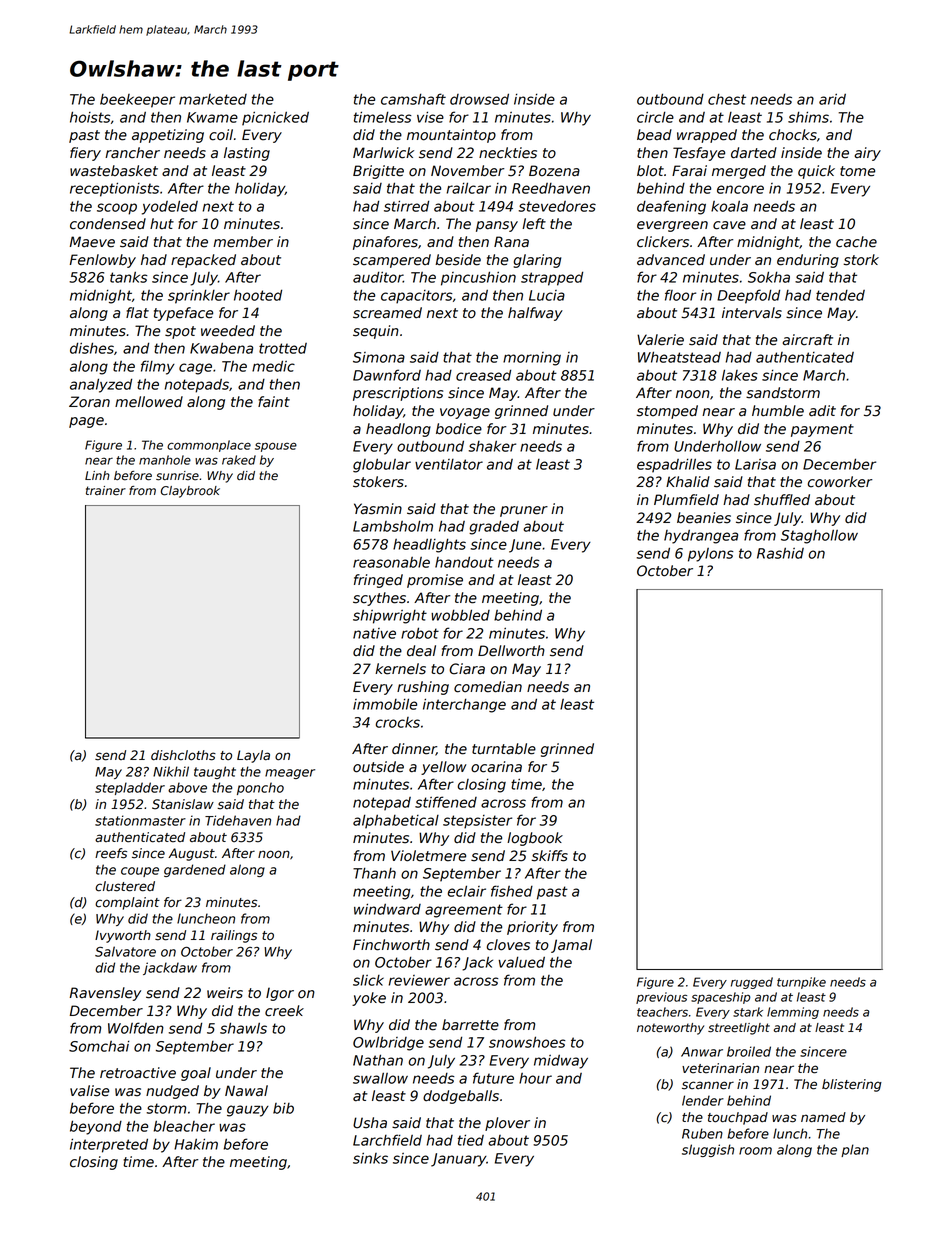  What do you see at coordinates (822, 411) in the screenshot?
I see `adit` at bounding box center [822, 411].
